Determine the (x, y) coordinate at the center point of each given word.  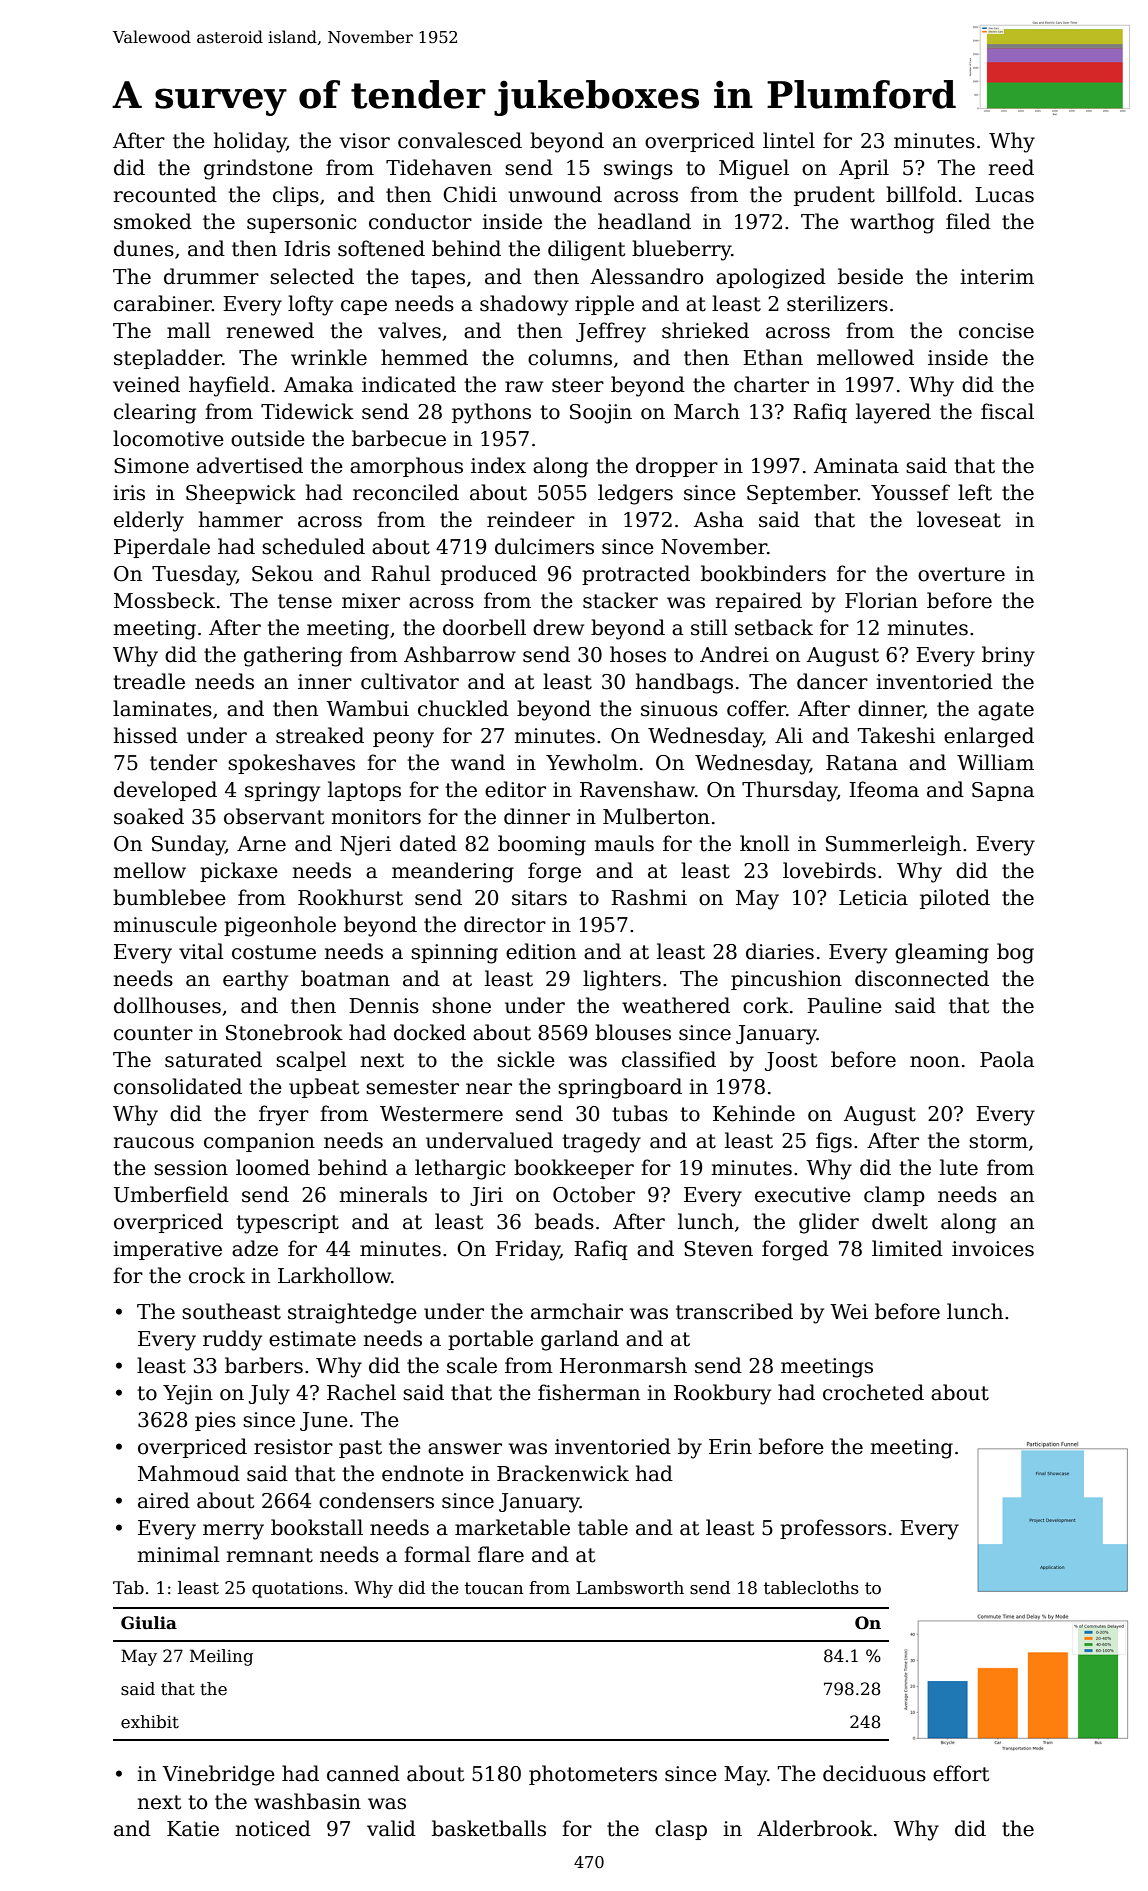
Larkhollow (334, 1275)
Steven (718, 1249)
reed (1011, 167)
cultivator (410, 681)
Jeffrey (611, 332)
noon (935, 1062)
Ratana (862, 763)
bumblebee (169, 897)
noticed (273, 1828)
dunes (144, 248)
